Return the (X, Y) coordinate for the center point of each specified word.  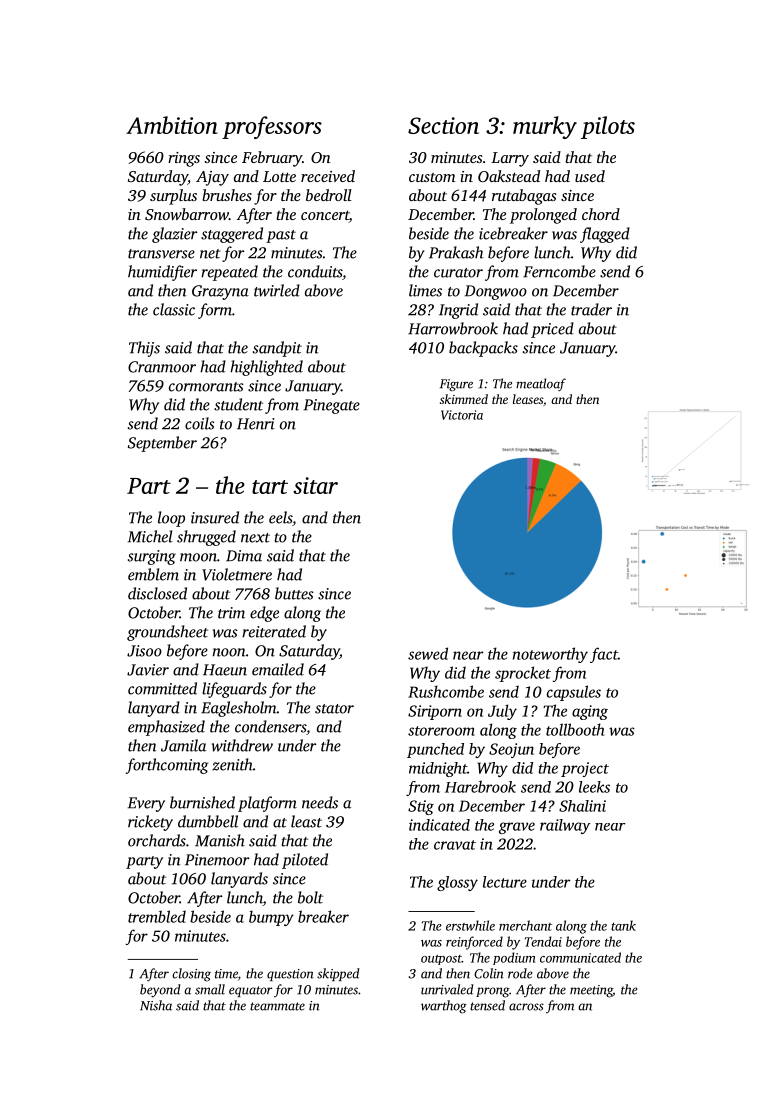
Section (443, 125)
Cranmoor (162, 367)
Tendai (543, 941)
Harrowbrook (453, 328)
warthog (444, 1007)
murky (545, 127)
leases (528, 399)
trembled (157, 916)
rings (184, 159)
